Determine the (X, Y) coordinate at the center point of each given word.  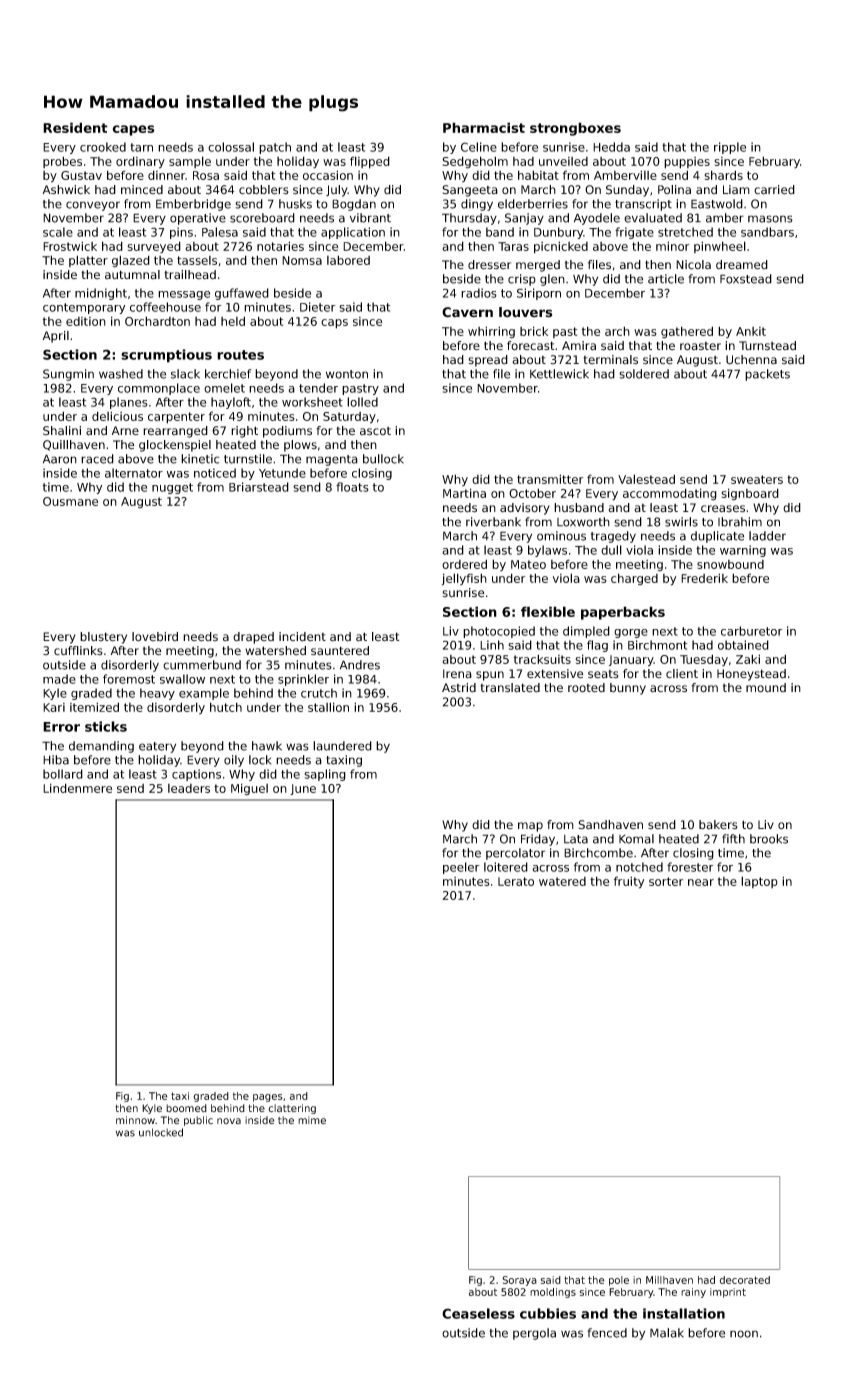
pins (181, 233)
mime (312, 1120)
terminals (610, 360)
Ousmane (70, 501)
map (530, 827)
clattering (292, 1109)
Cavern (467, 312)
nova (229, 1121)
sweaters (757, 479)
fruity (629, 882)
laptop (759, 882)
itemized (94, 707)
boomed (186, 1108)
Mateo (528, 564)
